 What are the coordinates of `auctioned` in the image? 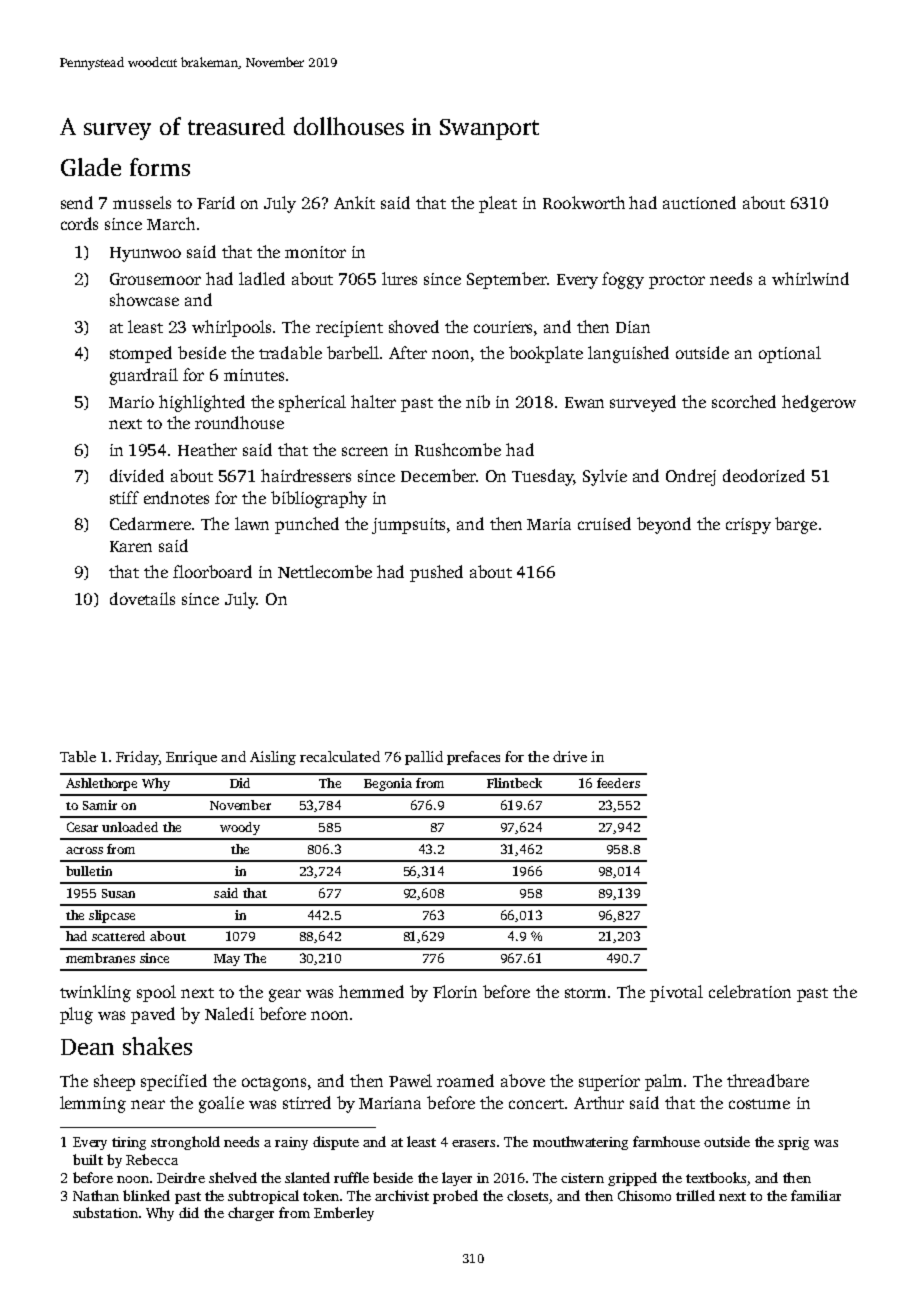 It's located at (699, 202).
